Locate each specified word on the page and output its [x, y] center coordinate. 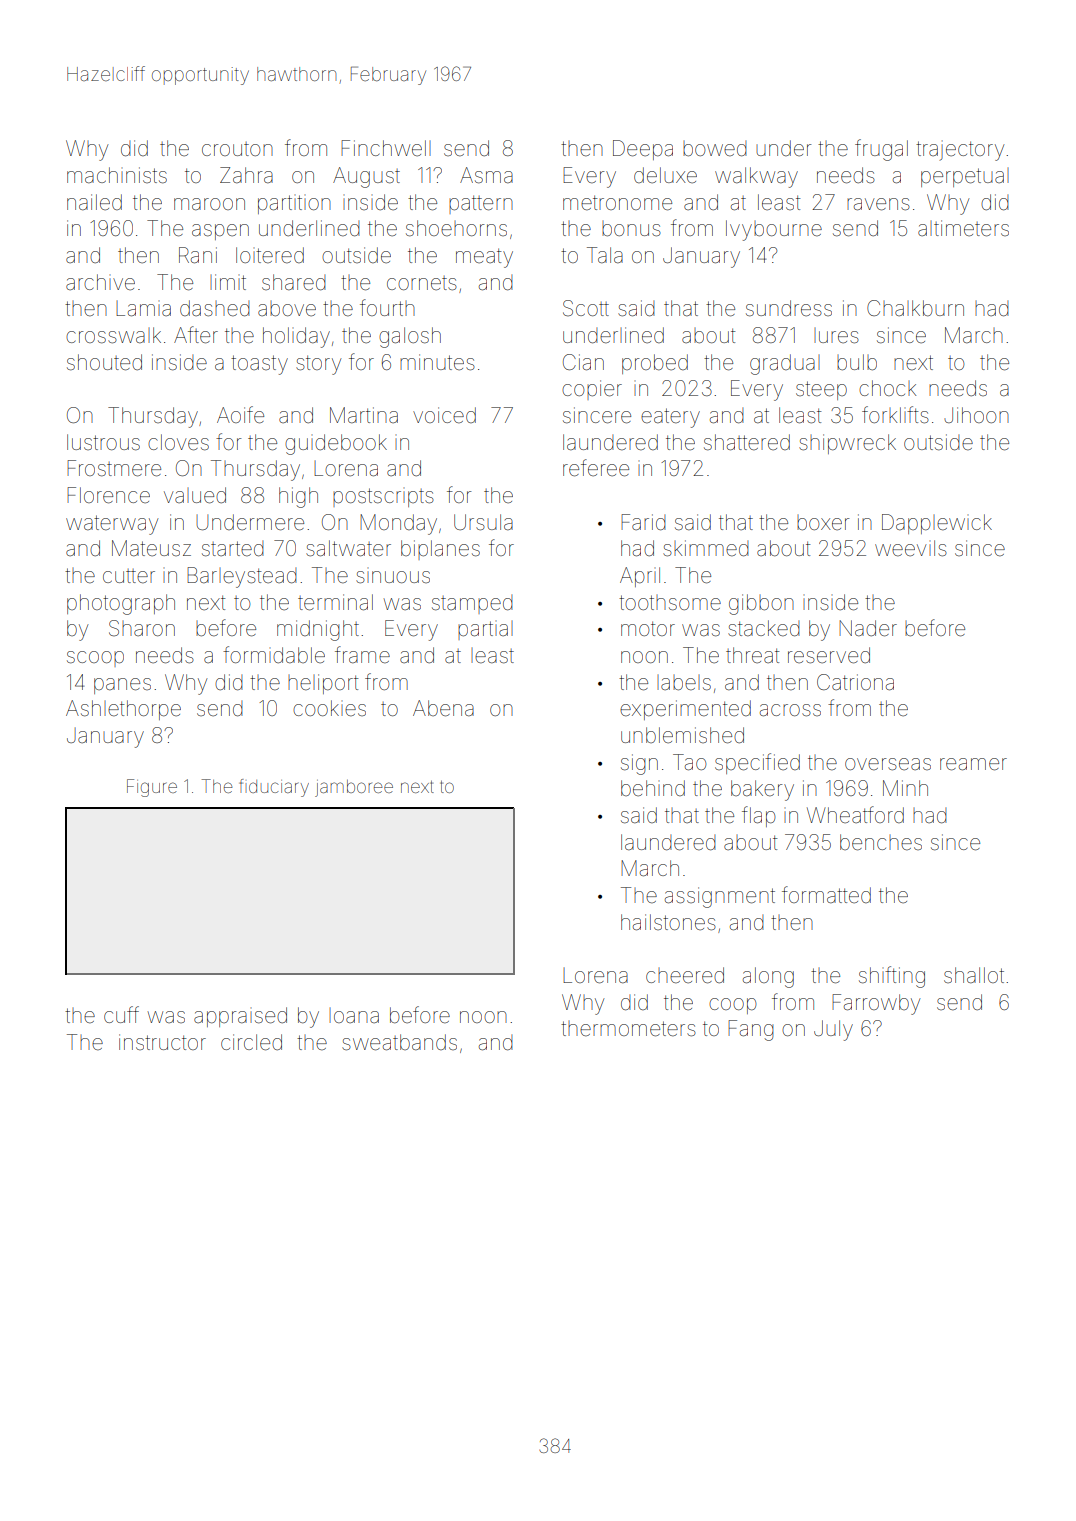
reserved [829, 655]
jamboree [354, 788]
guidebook [336, 444]
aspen [220, 232]
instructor [162, 1042]
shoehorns [456, 228]
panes [122, 686]
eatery [670, 418]
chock [887, 388]
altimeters [963, 228]
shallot [974, 975]
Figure [152, 788]
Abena [443, 708]
